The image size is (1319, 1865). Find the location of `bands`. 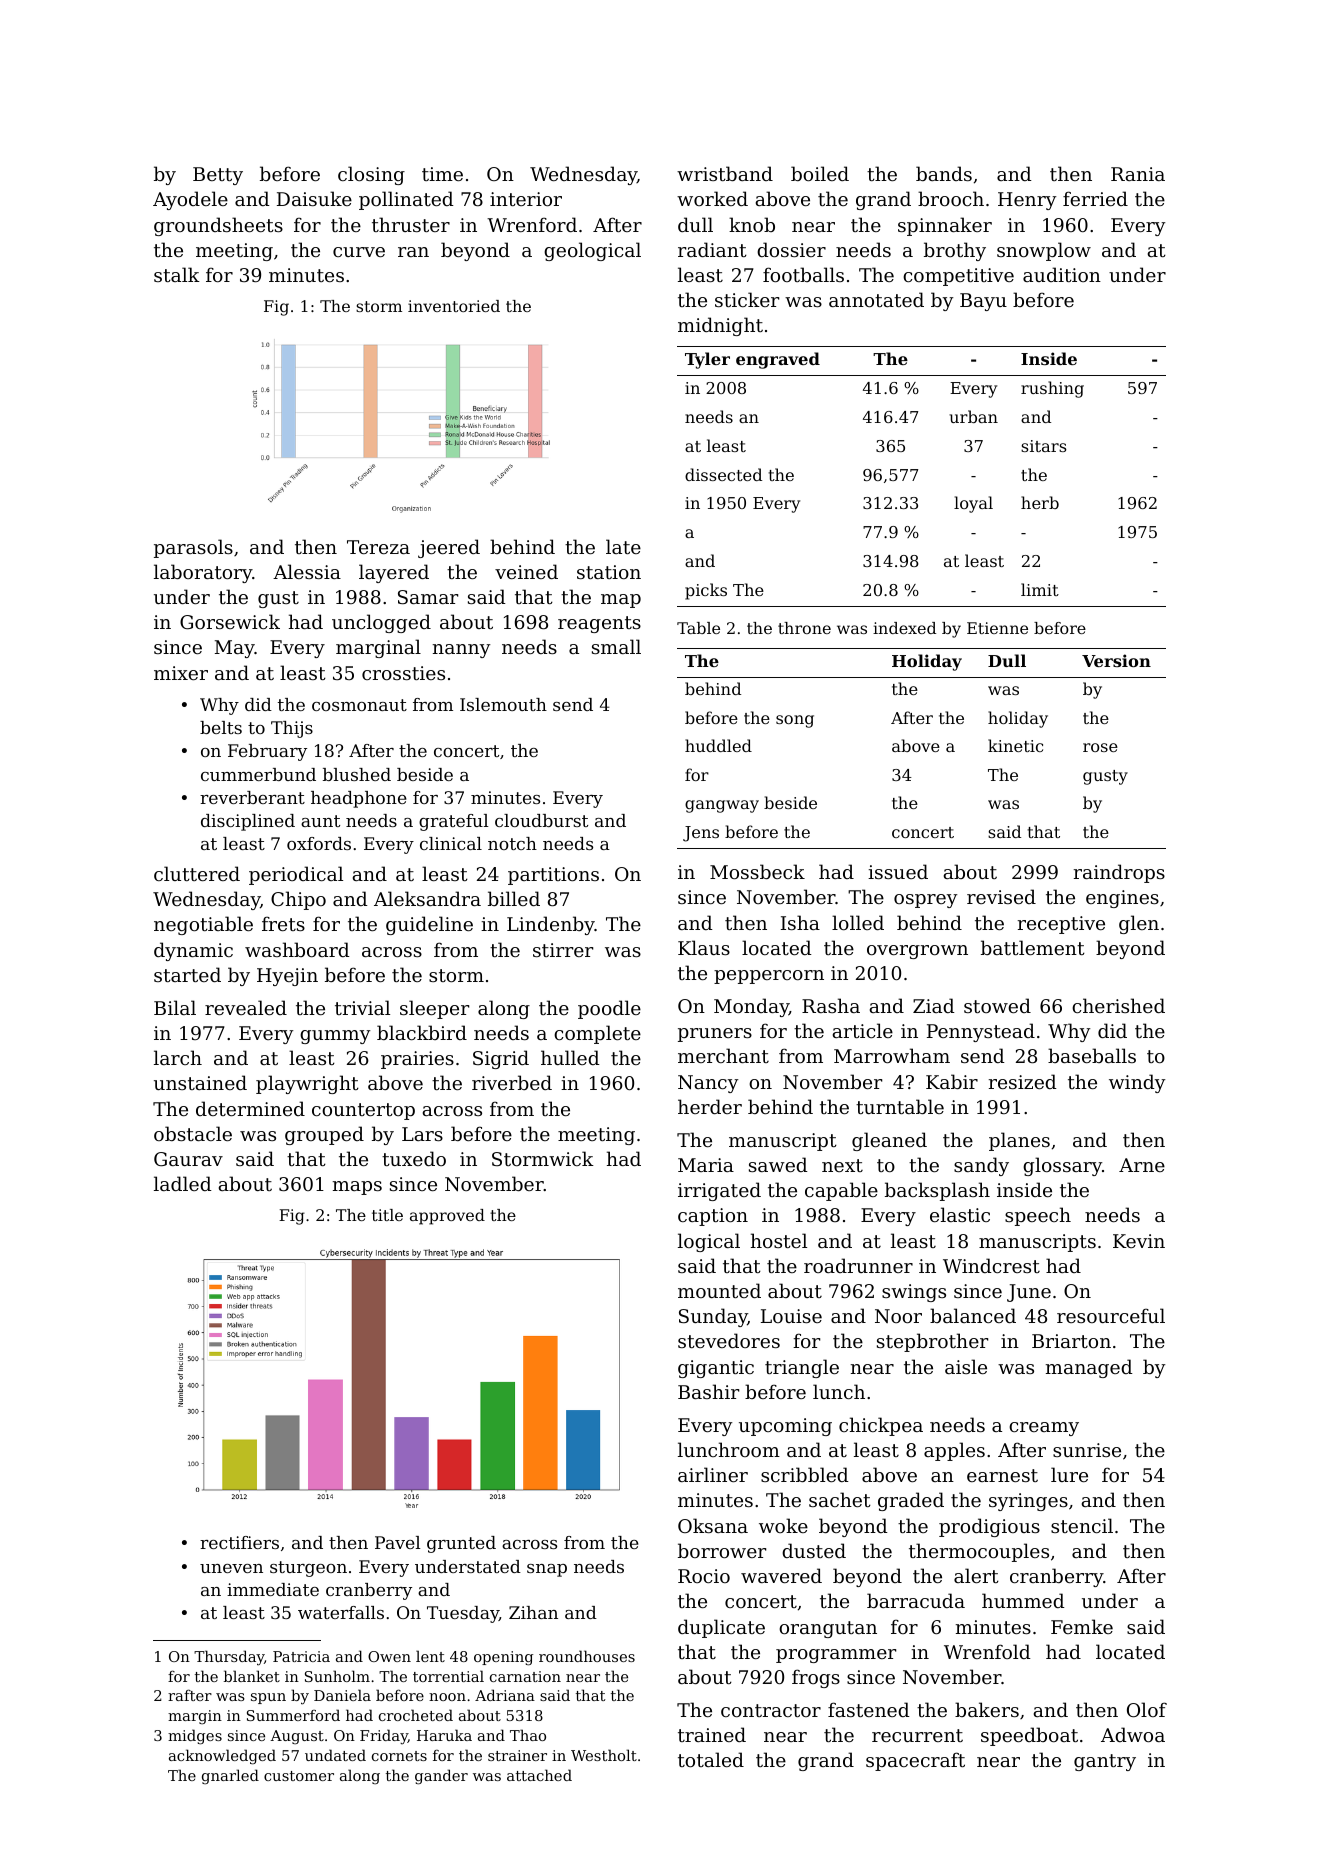

bands is located at coordinates (944, 173).
